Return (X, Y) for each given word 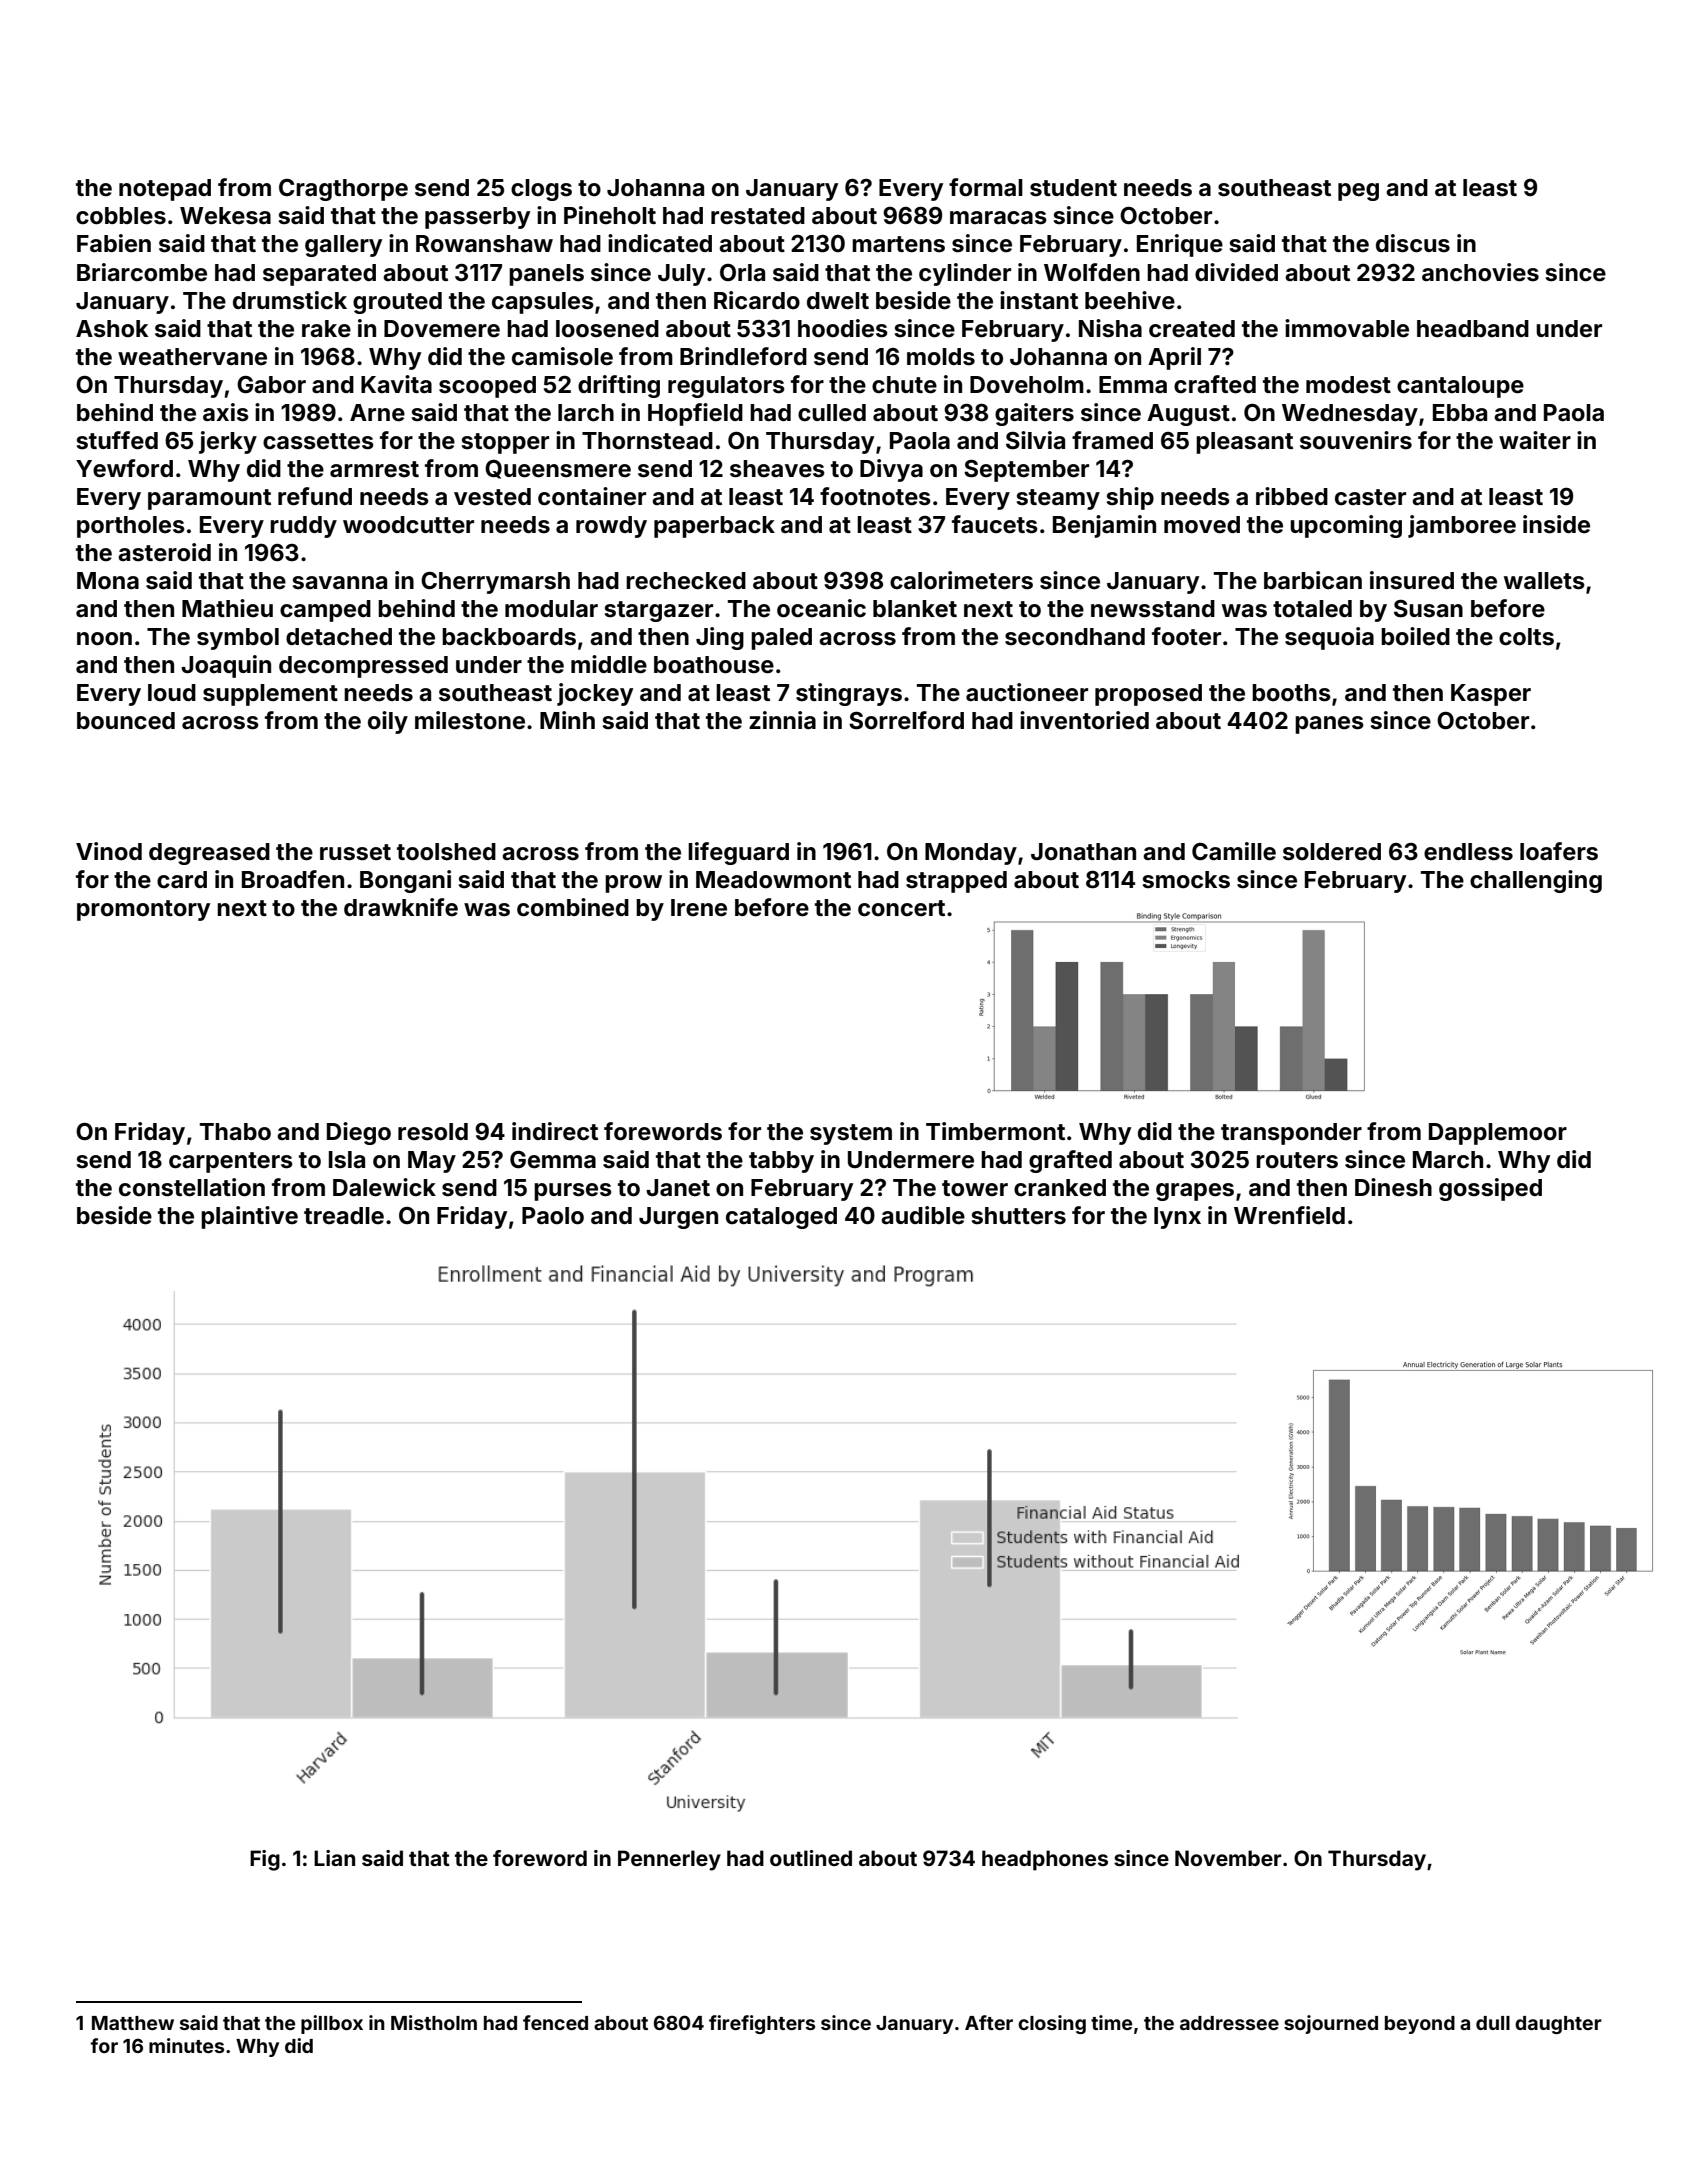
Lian (334, 1858)
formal (986, 187)
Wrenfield (1289, 1215)
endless (1468, 852)
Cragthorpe (343, 190)
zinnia (782, 720)
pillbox (332, 2024)
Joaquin (226, 666)
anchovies (1480, 272)
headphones (1045, 1860)
